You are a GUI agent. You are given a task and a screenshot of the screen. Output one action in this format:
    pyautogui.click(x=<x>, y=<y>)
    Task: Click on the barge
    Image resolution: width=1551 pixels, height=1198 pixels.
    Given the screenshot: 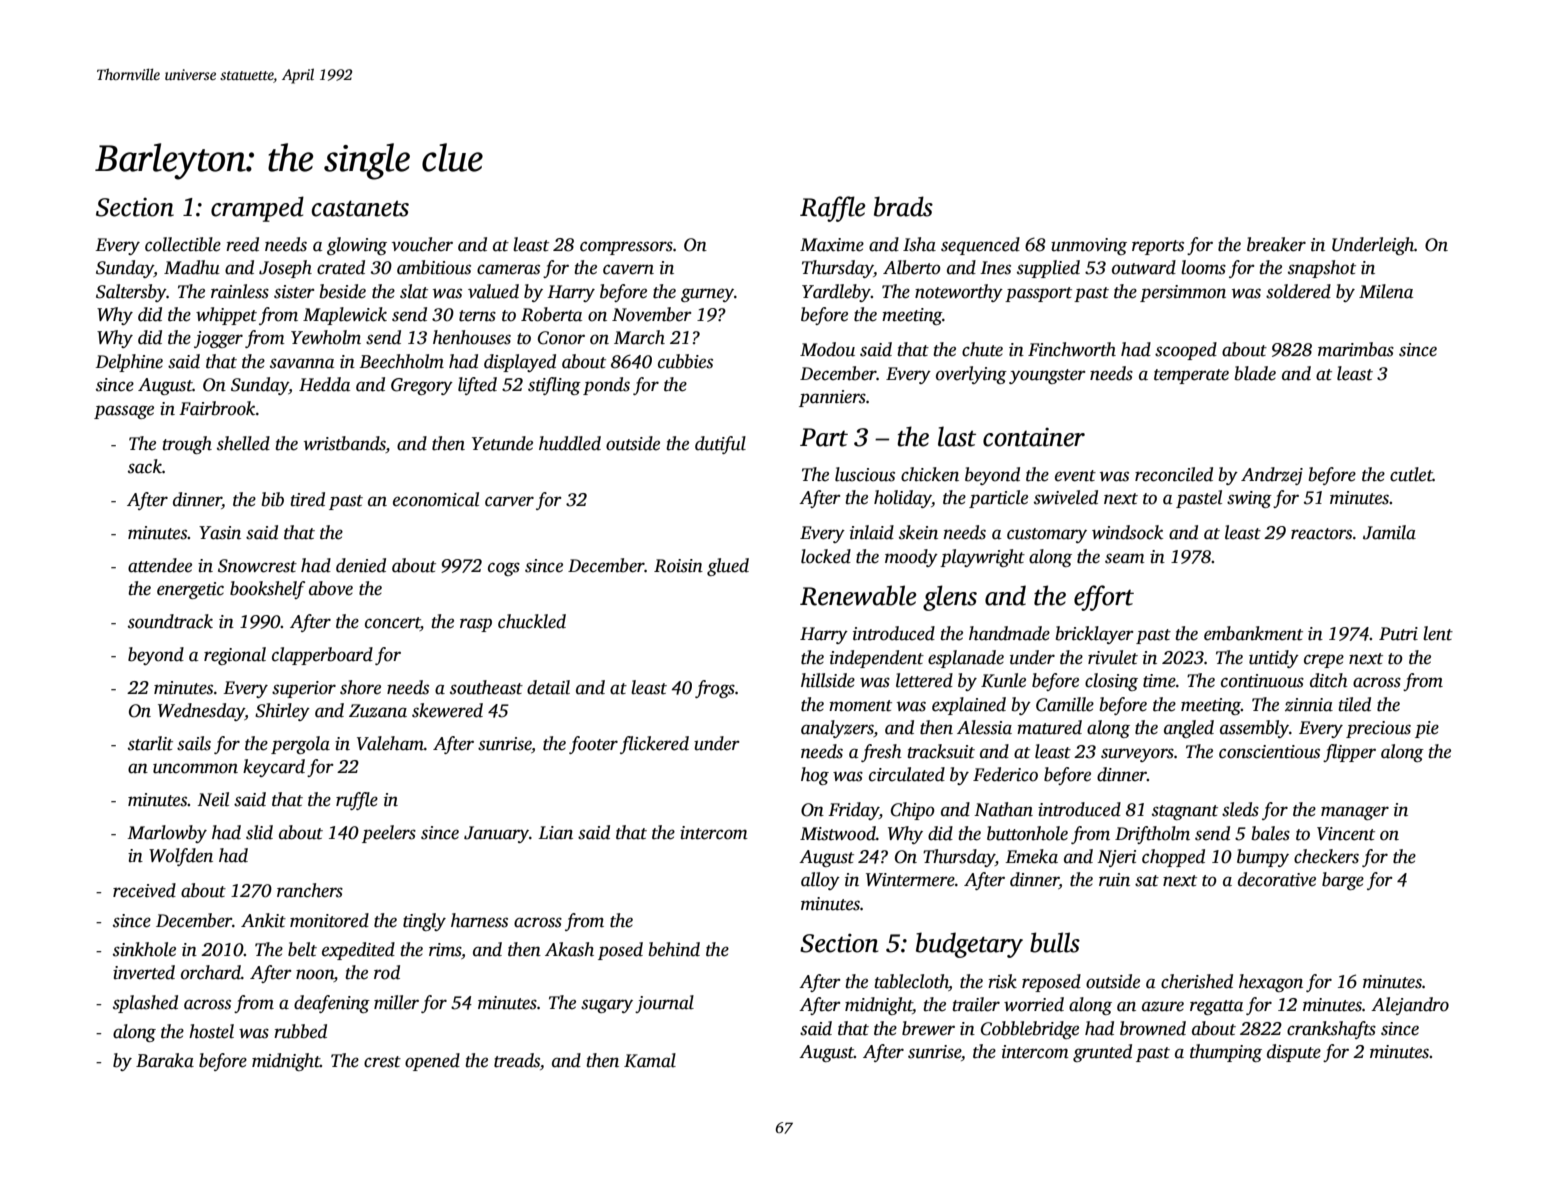 What is the action you would take?
    pyautogui.click(x=1343, y=881)
